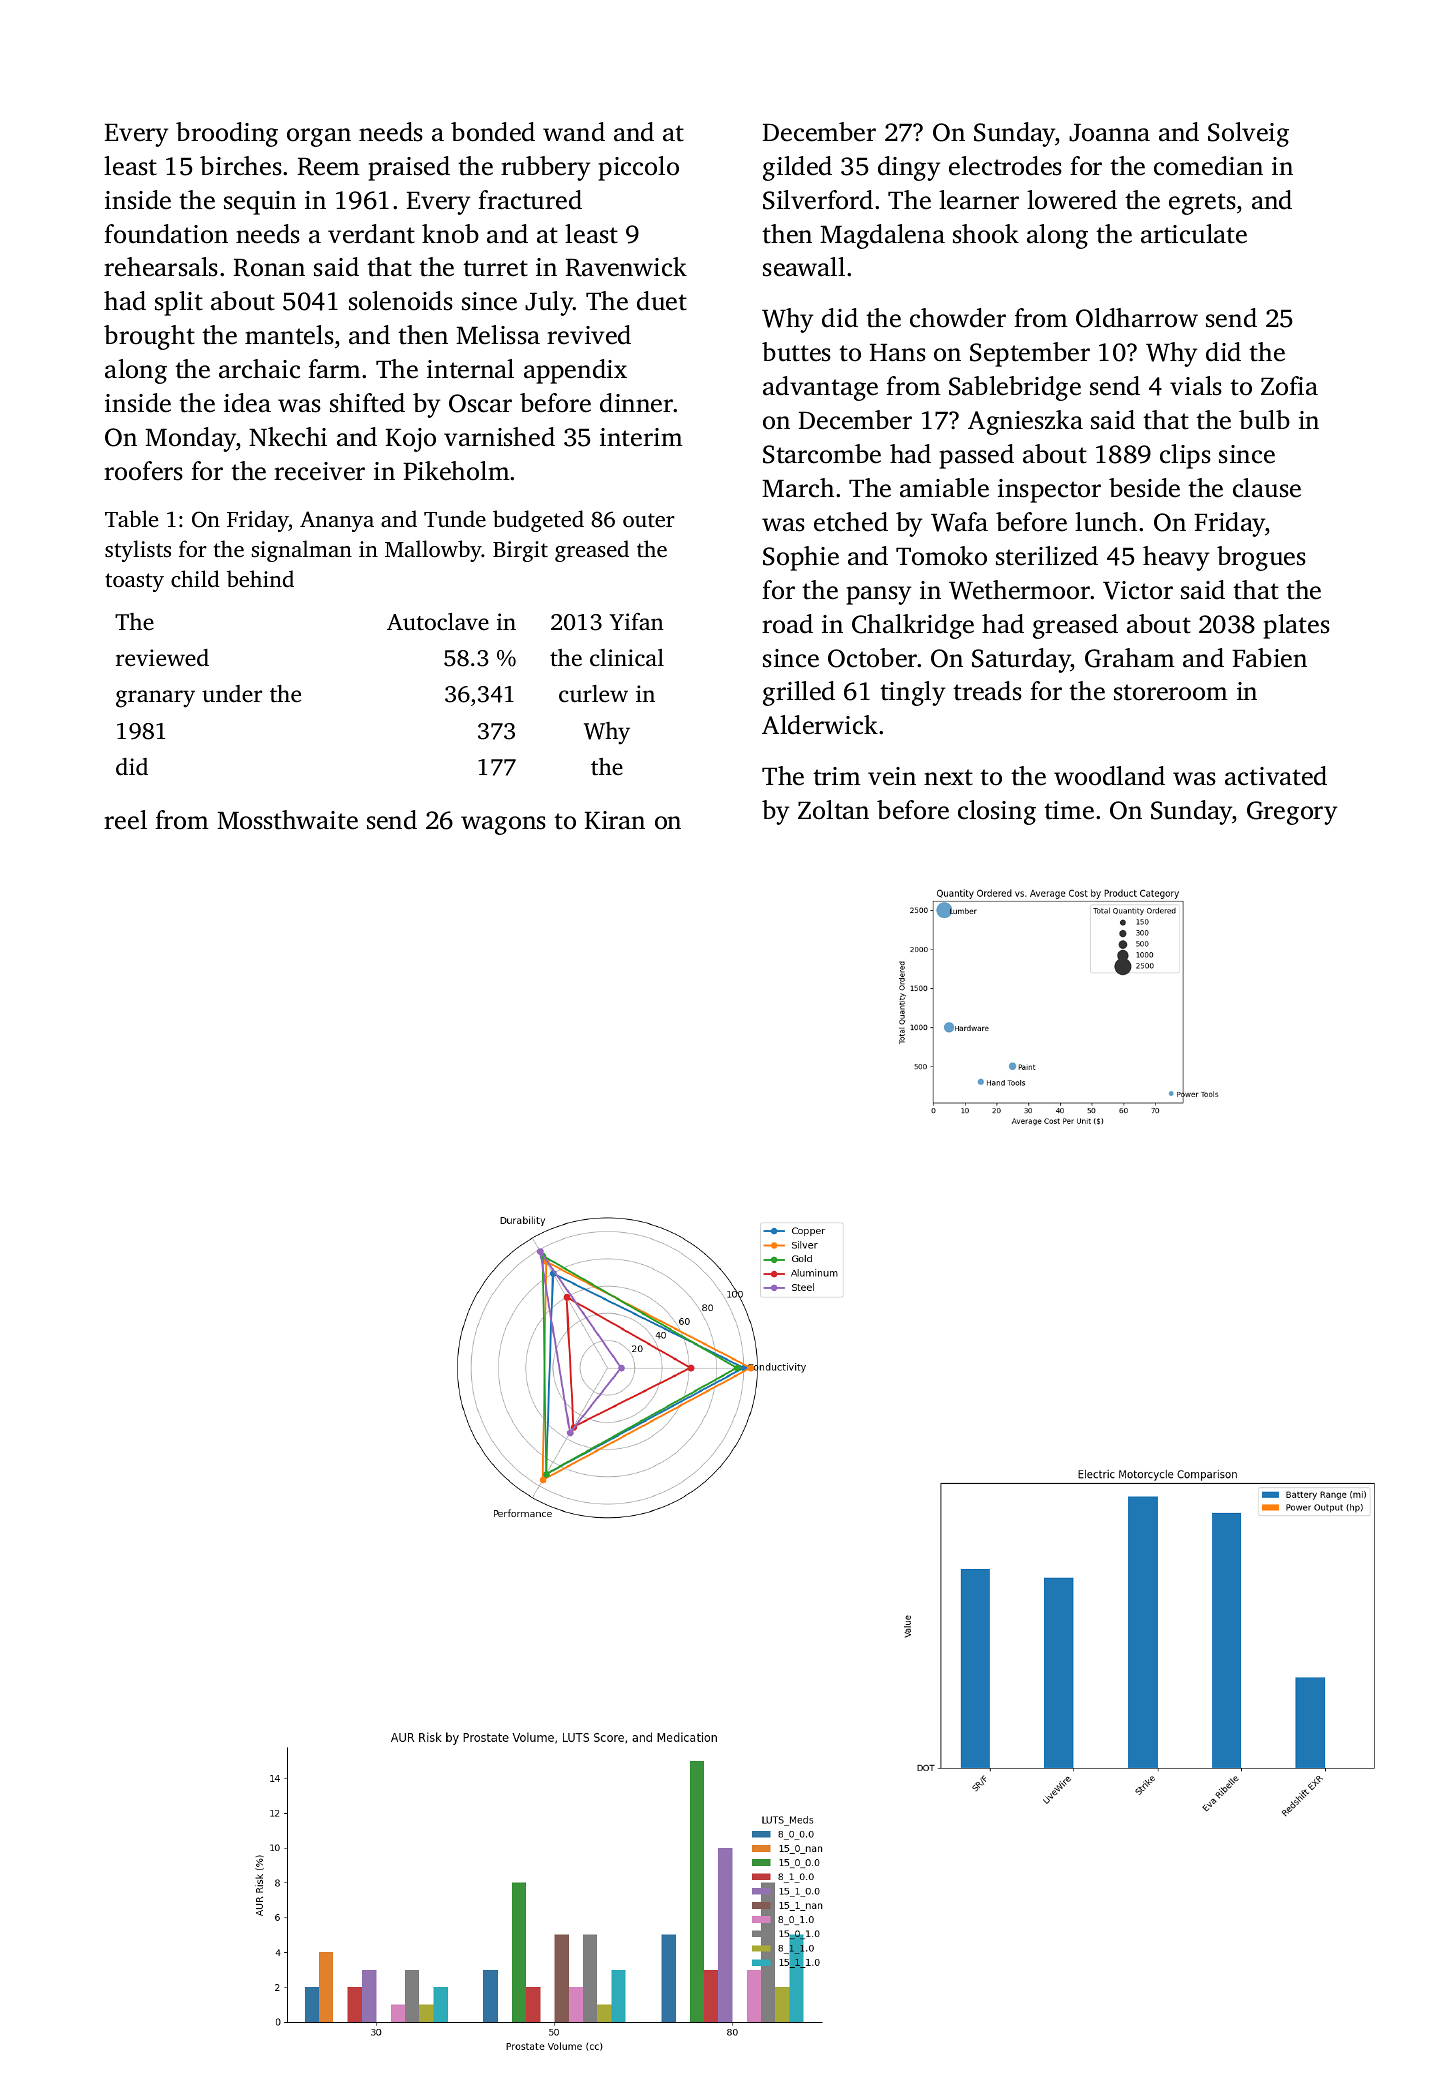 This screenshot has height=2100, width=1450. What do you see at coordinates (545, 168) in the screenshot?
I see `rubbery` at bounding box center [545, 168].
